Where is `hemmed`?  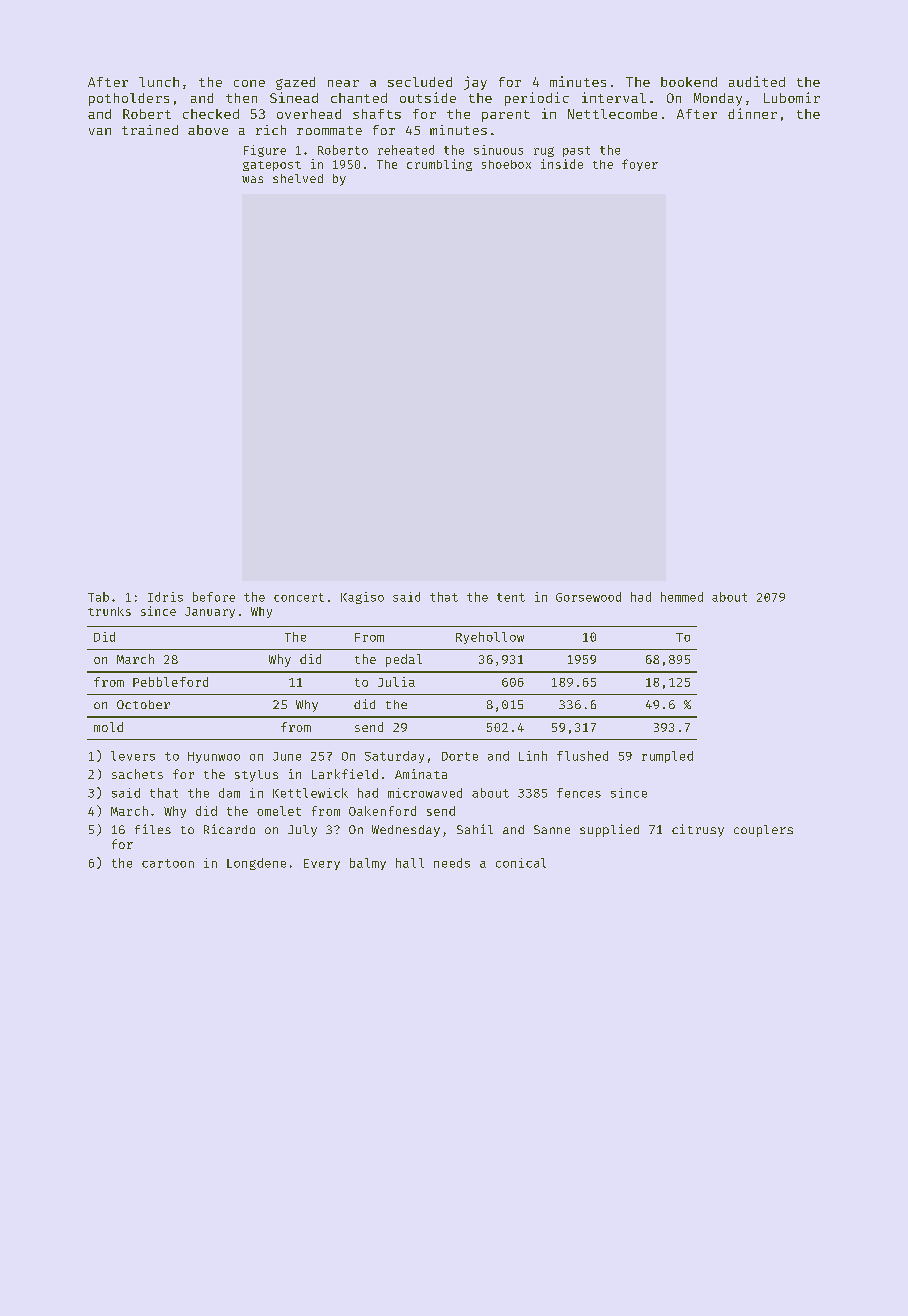
hemmed is located at coordinates (682, 597).
